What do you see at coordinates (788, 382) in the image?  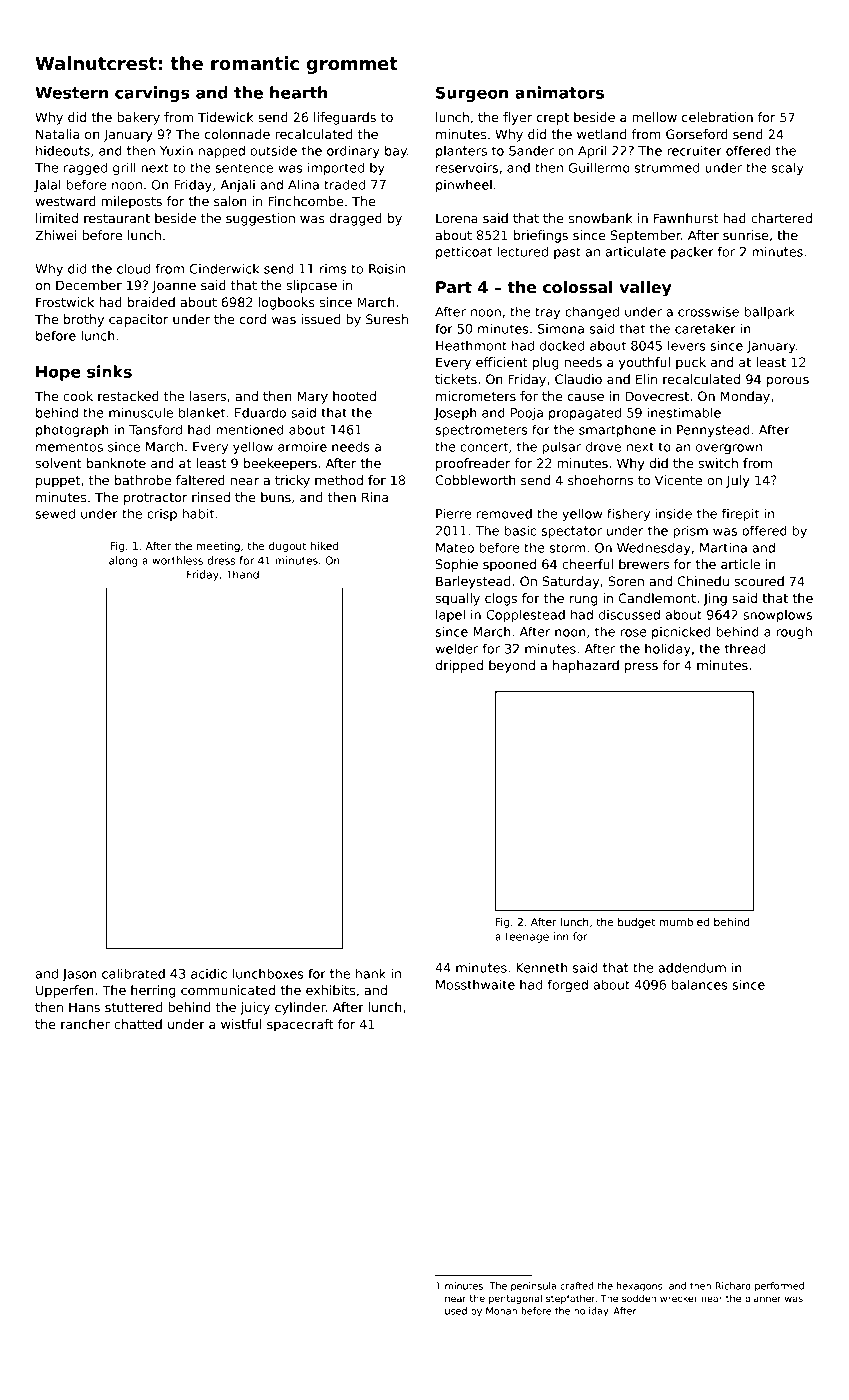 I see `porous` at bounding box center [788, 382].
